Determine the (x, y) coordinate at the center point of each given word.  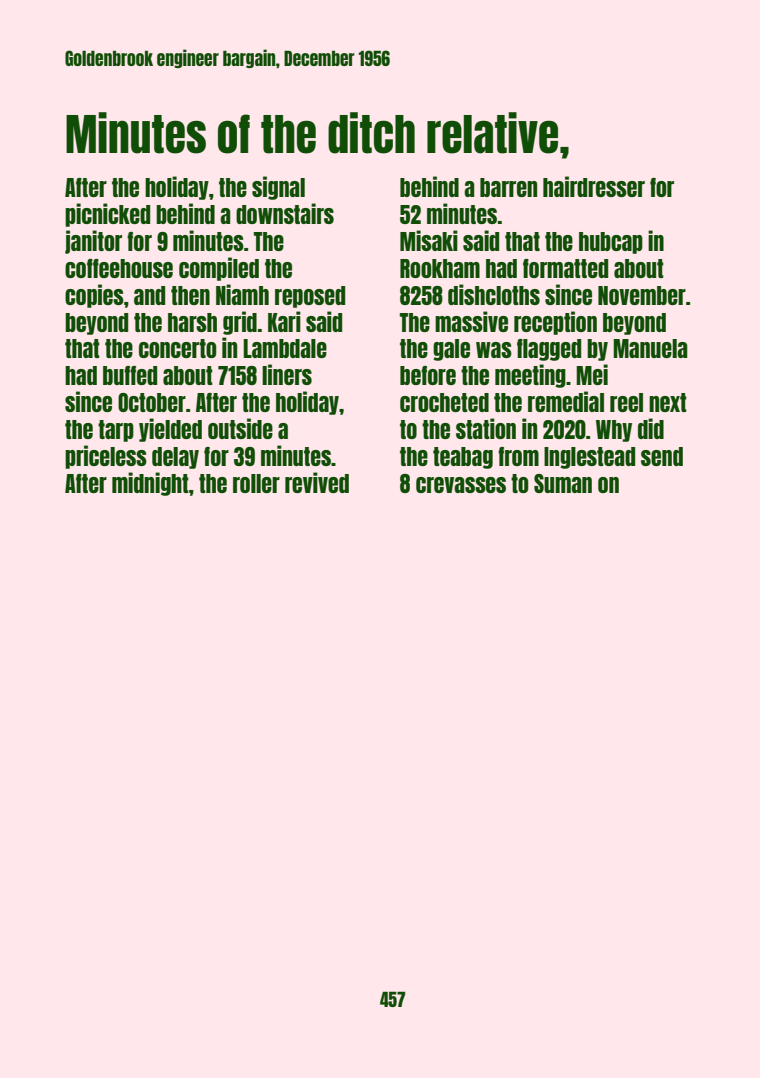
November (642, 295)
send (662, 456)
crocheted (444, 402)
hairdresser (594, 186)
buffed (130, 375)
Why (614, 431)
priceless (106, 457)
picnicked (107, 215)
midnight (150, 484)
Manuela (650, 348)
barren (508, 187)
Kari (284, 321)
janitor (93, 242)
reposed (310, 297)
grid (240, 323)
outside (240, 428)
